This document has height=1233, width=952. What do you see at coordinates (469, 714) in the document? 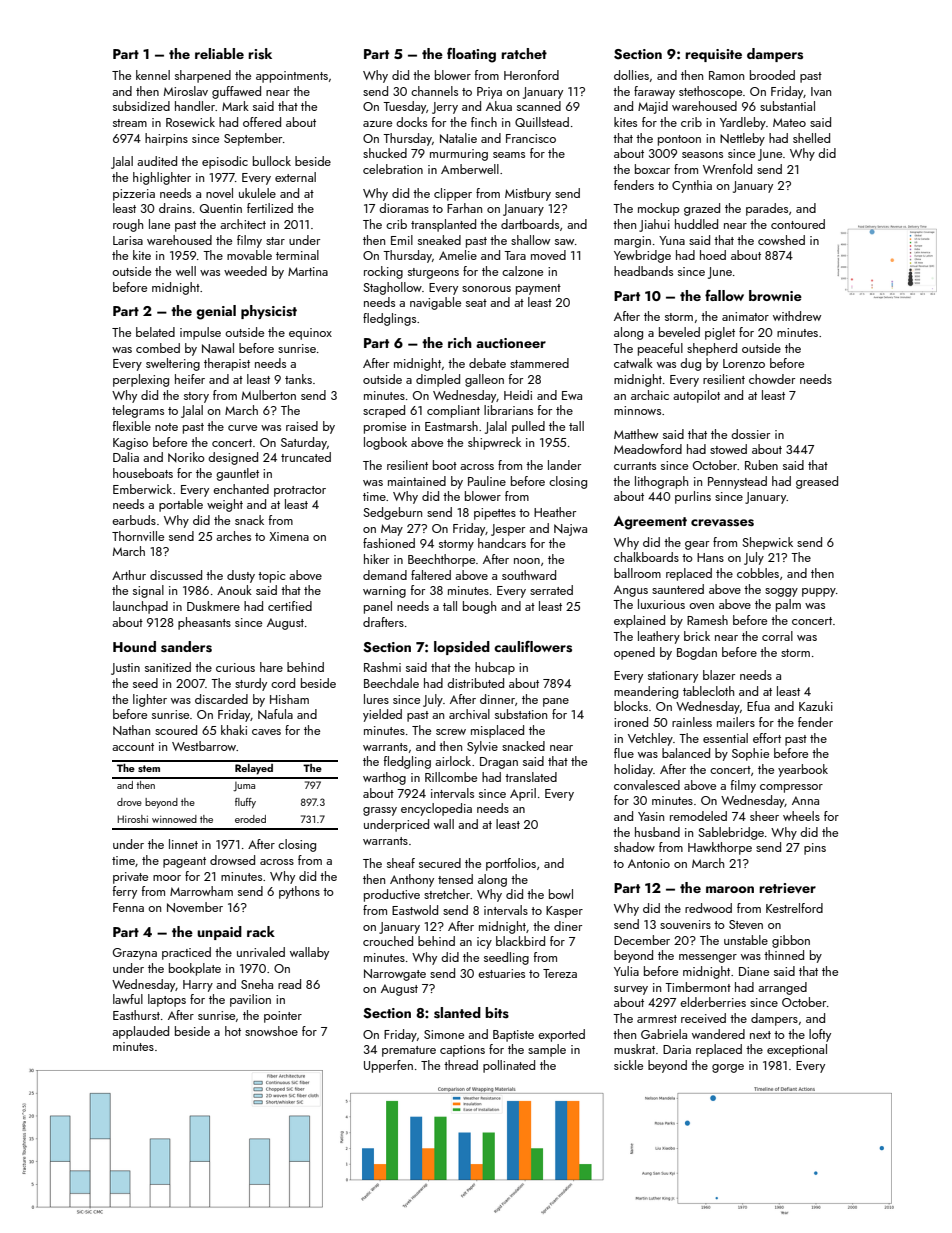
I see `archival` at bounding box center [469, 714].
